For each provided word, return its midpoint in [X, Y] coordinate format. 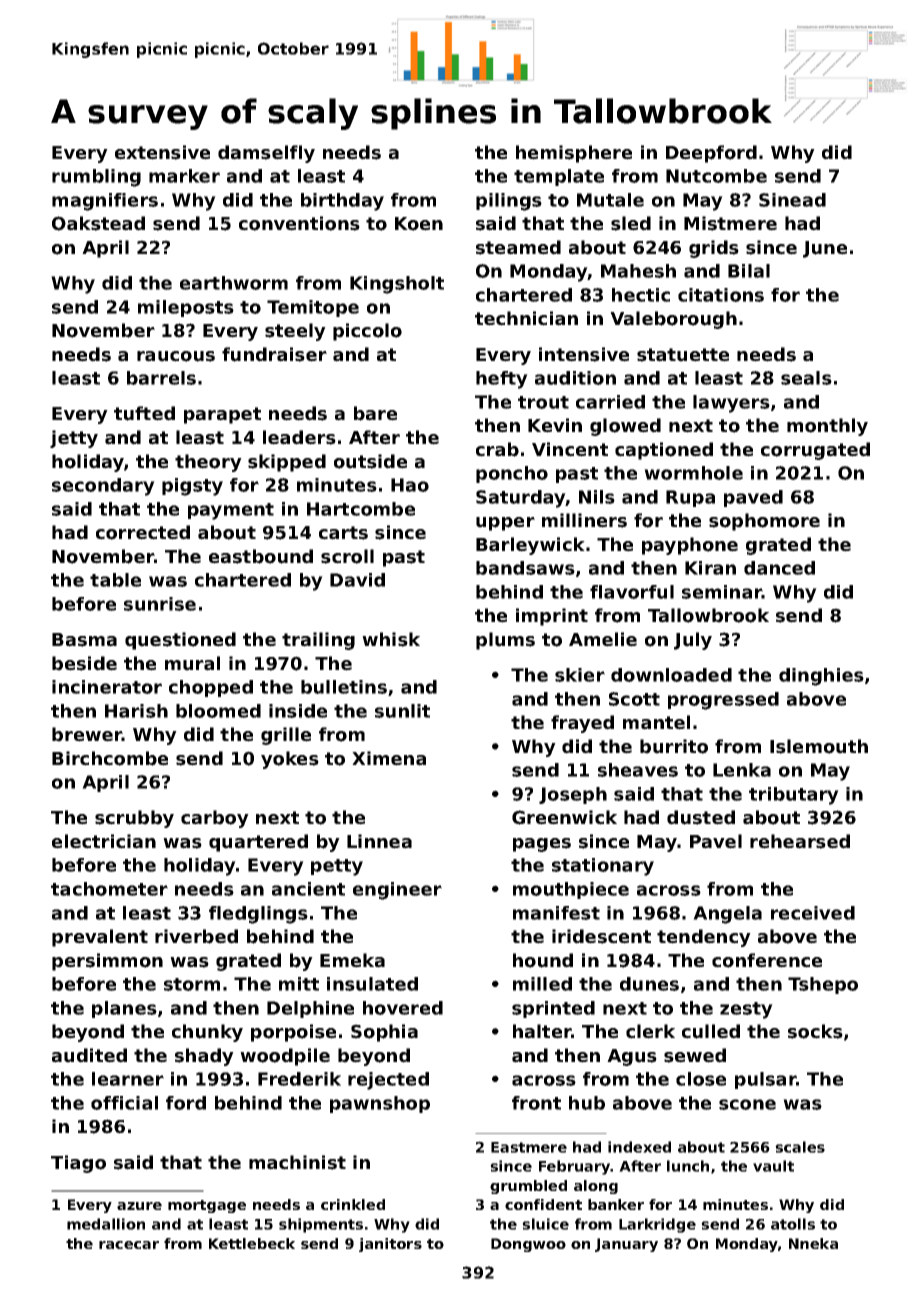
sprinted [553, 1009]
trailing [318, 641]
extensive [162, 152]
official [124, 1103]
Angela [727, 915]
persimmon [107, 962]
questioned [180, 641]
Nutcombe [716, 176]
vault [773, 1166]
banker [616, 1204]
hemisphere [574, 154]
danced [779, 568]
